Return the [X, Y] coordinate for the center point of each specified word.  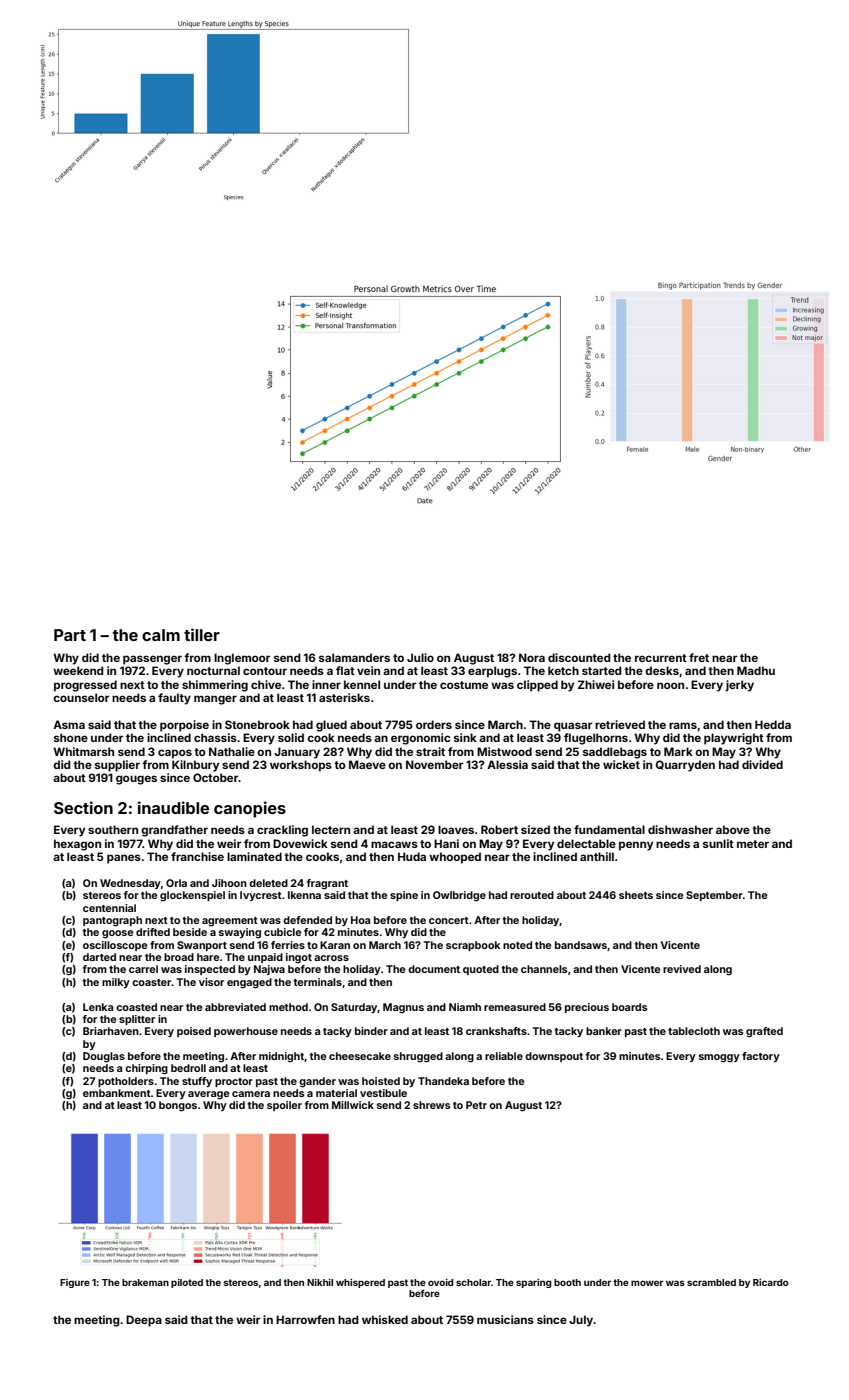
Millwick [353, 1105]
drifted [153, 932]
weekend [78, 670]
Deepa [144, 1321]
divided [762, 764]
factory [761, 1057]
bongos [178, 1106]
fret [699, 657]
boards [629, 1007]
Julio [420, 657]
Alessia [507, 764]
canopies [250, 809]
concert [449, 920]
